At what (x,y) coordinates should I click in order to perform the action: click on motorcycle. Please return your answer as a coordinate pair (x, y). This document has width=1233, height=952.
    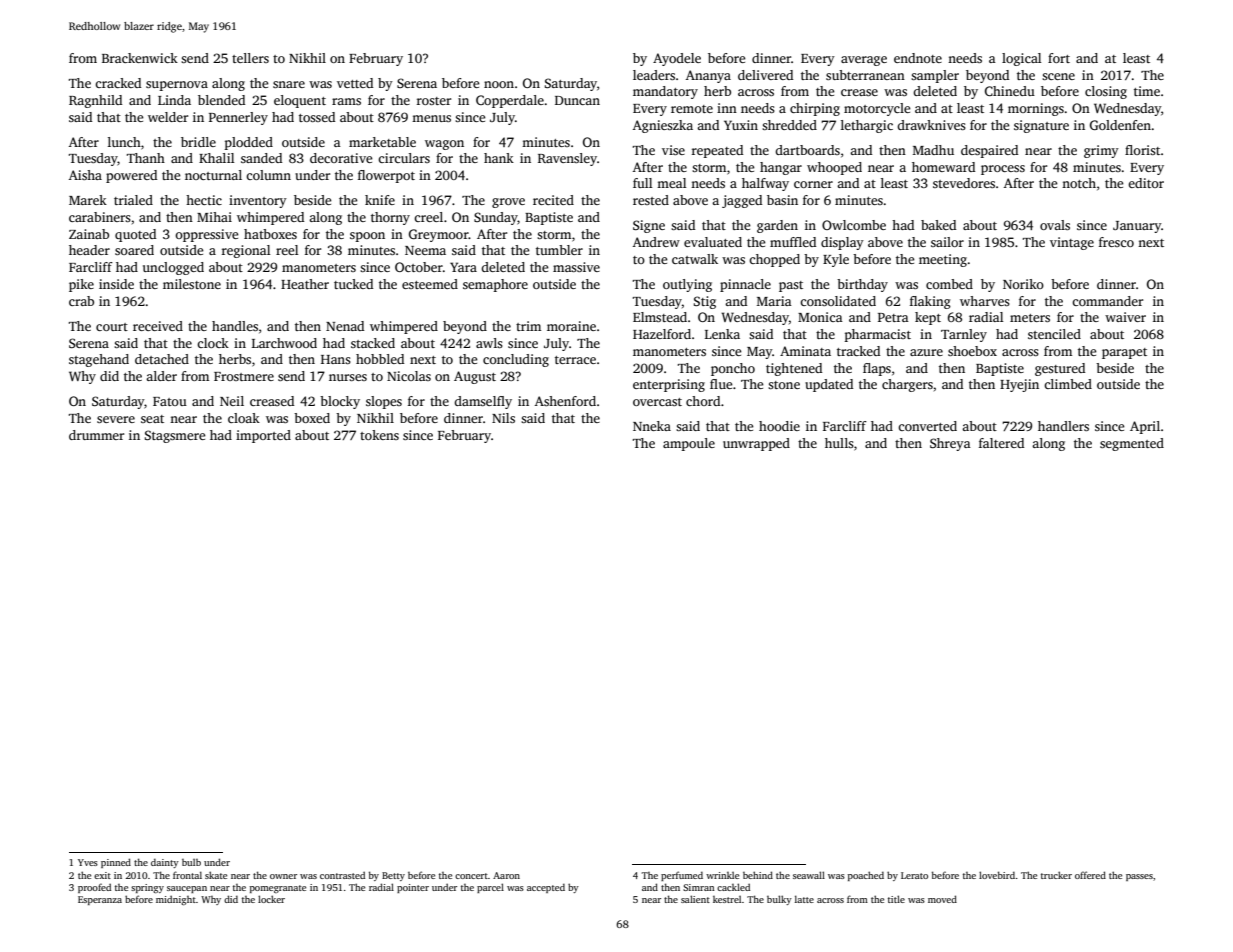
    Looking at the image, I should click on (877, 109).
